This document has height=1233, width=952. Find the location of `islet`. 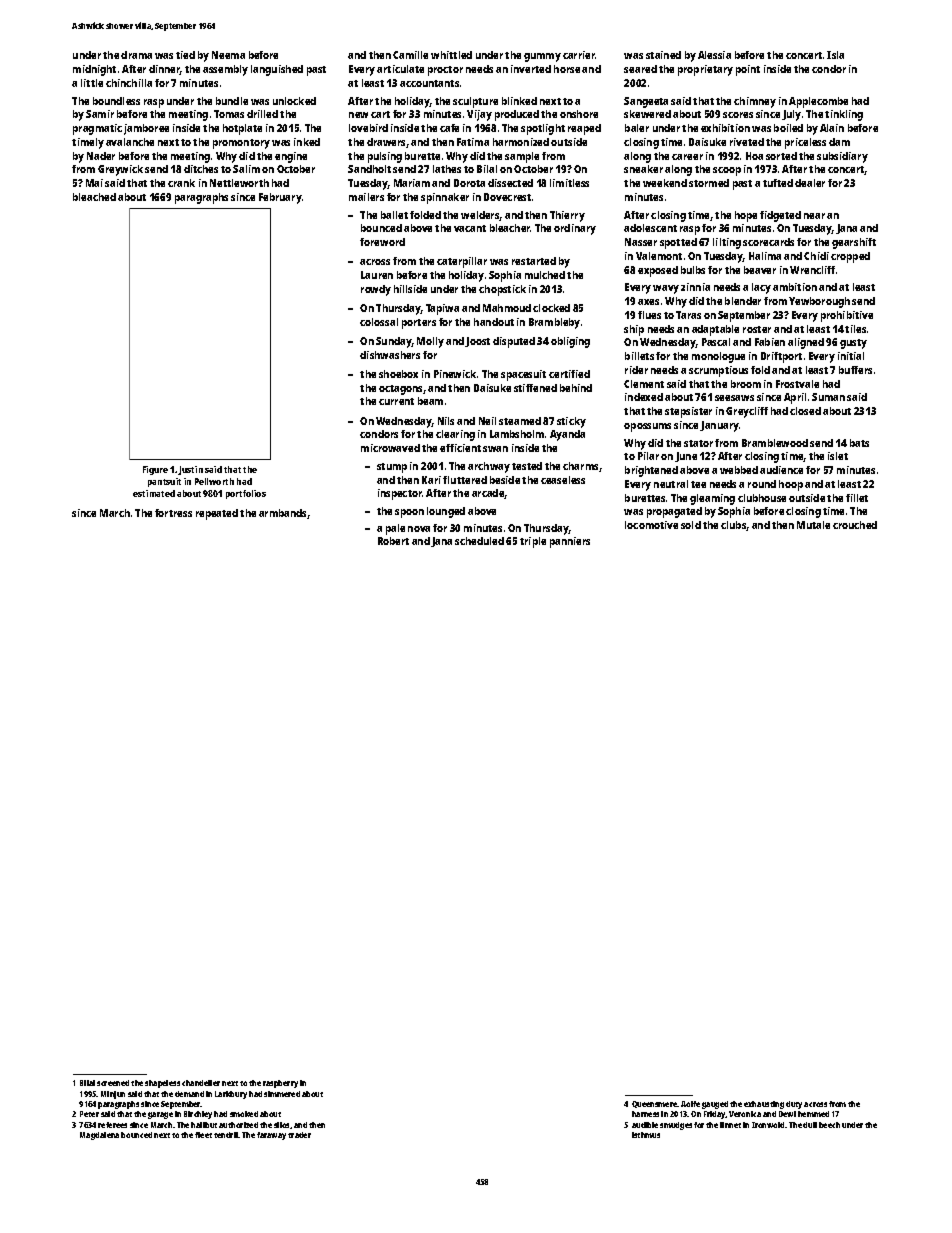

islet is located at coordinates (838, 456).
